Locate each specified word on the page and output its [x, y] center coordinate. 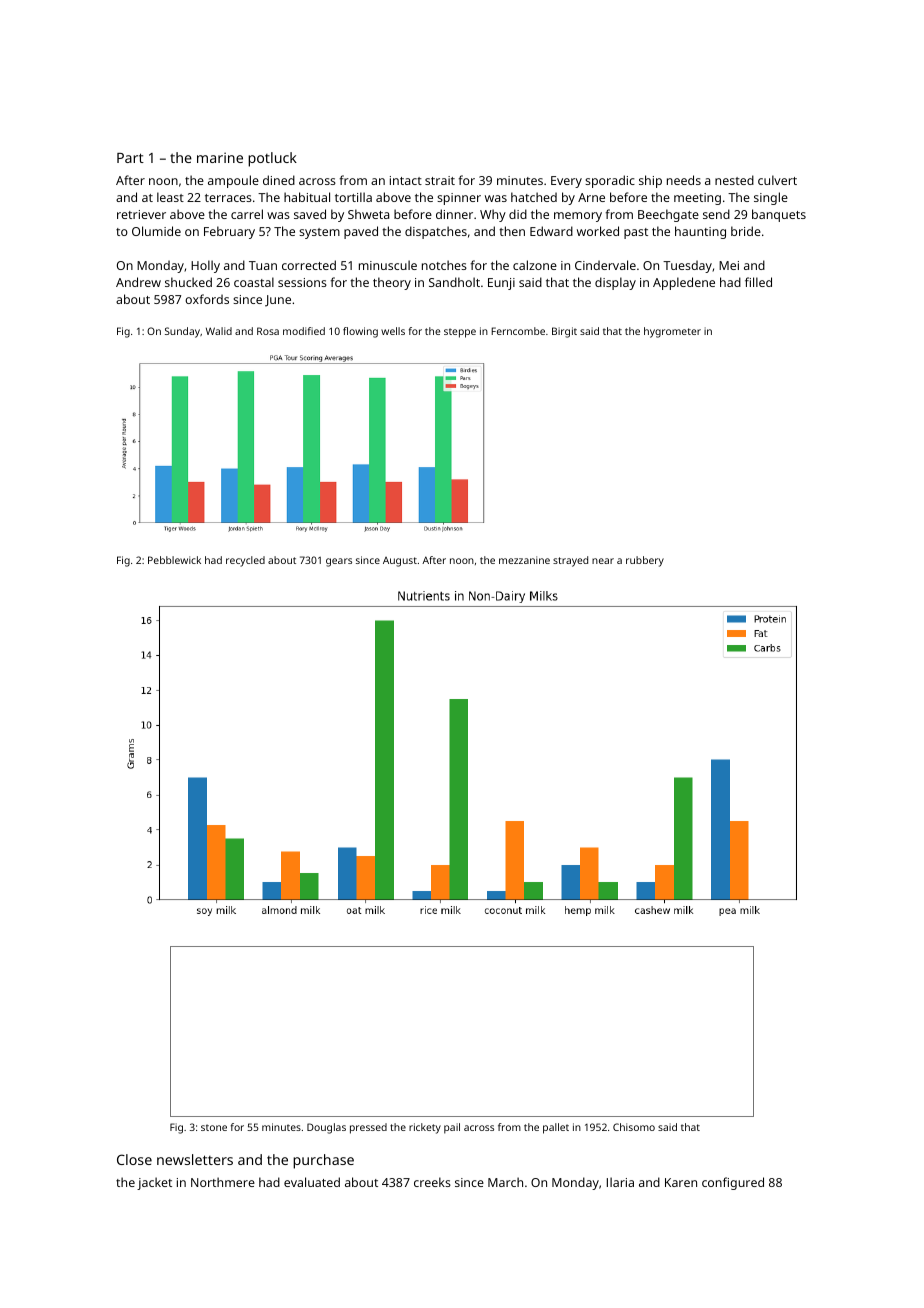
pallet [556, 1128]
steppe [460, 333]
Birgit [564, 332]
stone [214, 1127]
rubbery [645, 561]
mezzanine [524, 560]
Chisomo [634, 1127]
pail [452, 1128]
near [603, 561]
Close [134, 1159]
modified [304, 331]
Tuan [263, 265]
